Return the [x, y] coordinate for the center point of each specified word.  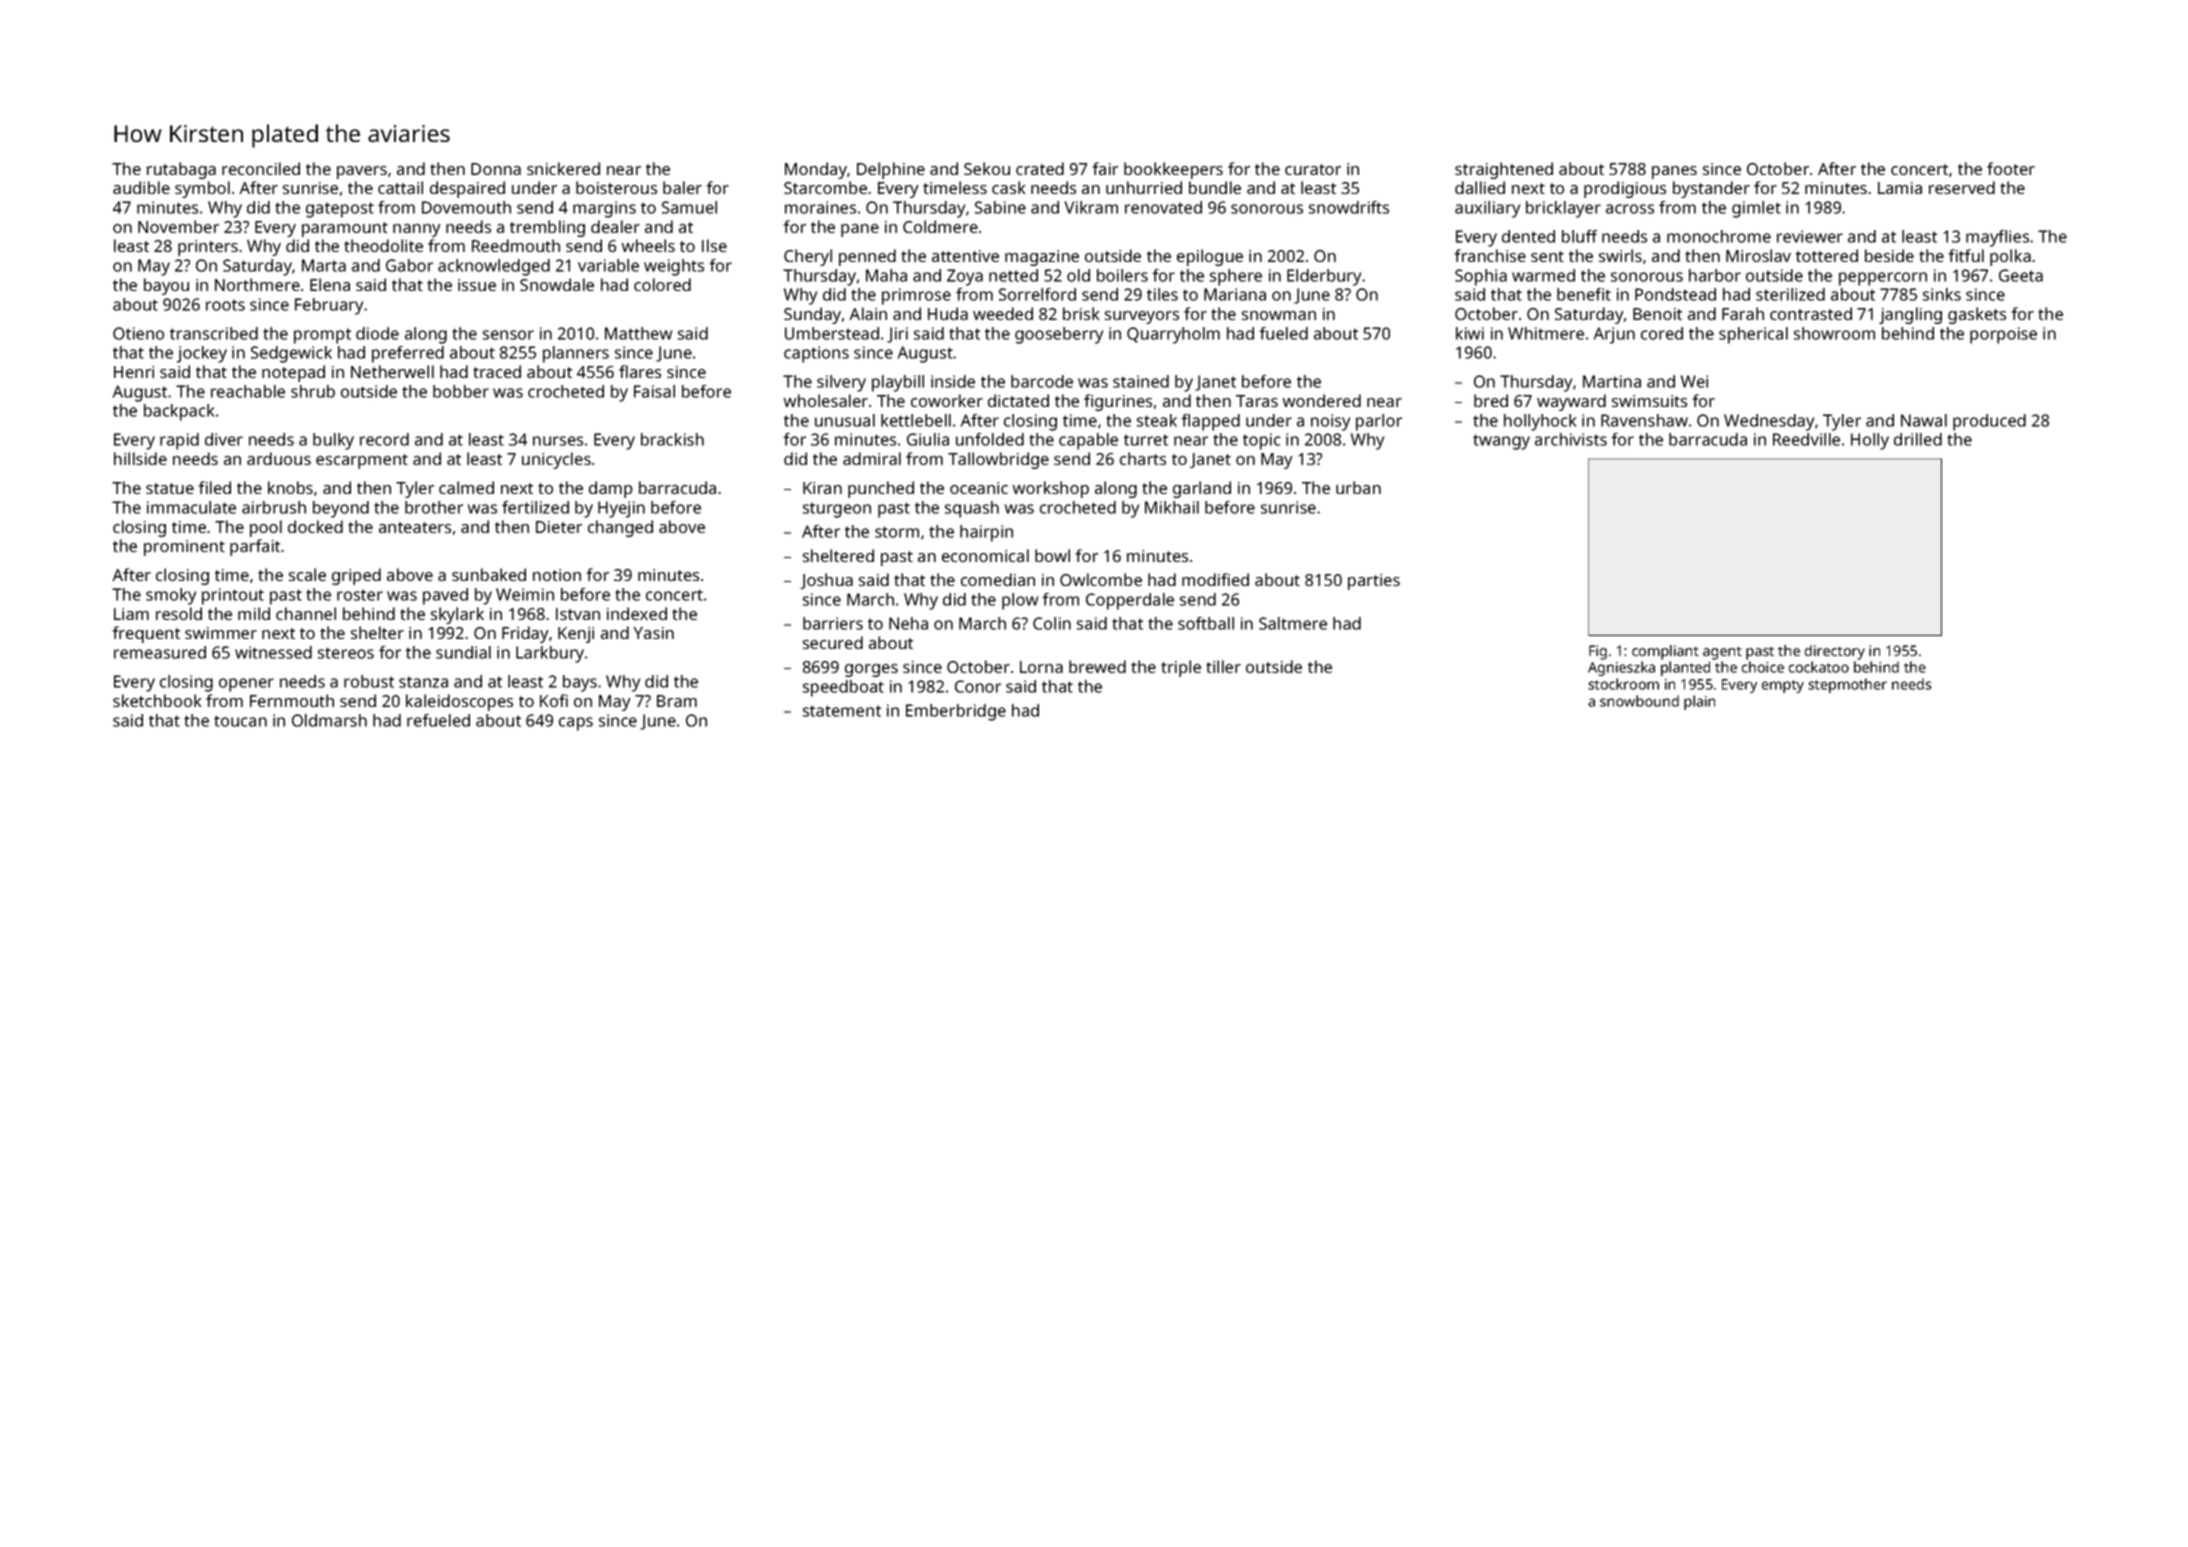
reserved [1962, 187]
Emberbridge [956, 712]
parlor [1379, 422]
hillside [140, 458]
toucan [240, 721]
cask [1008, 187]
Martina [1612, 381]
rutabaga [181, 170]
